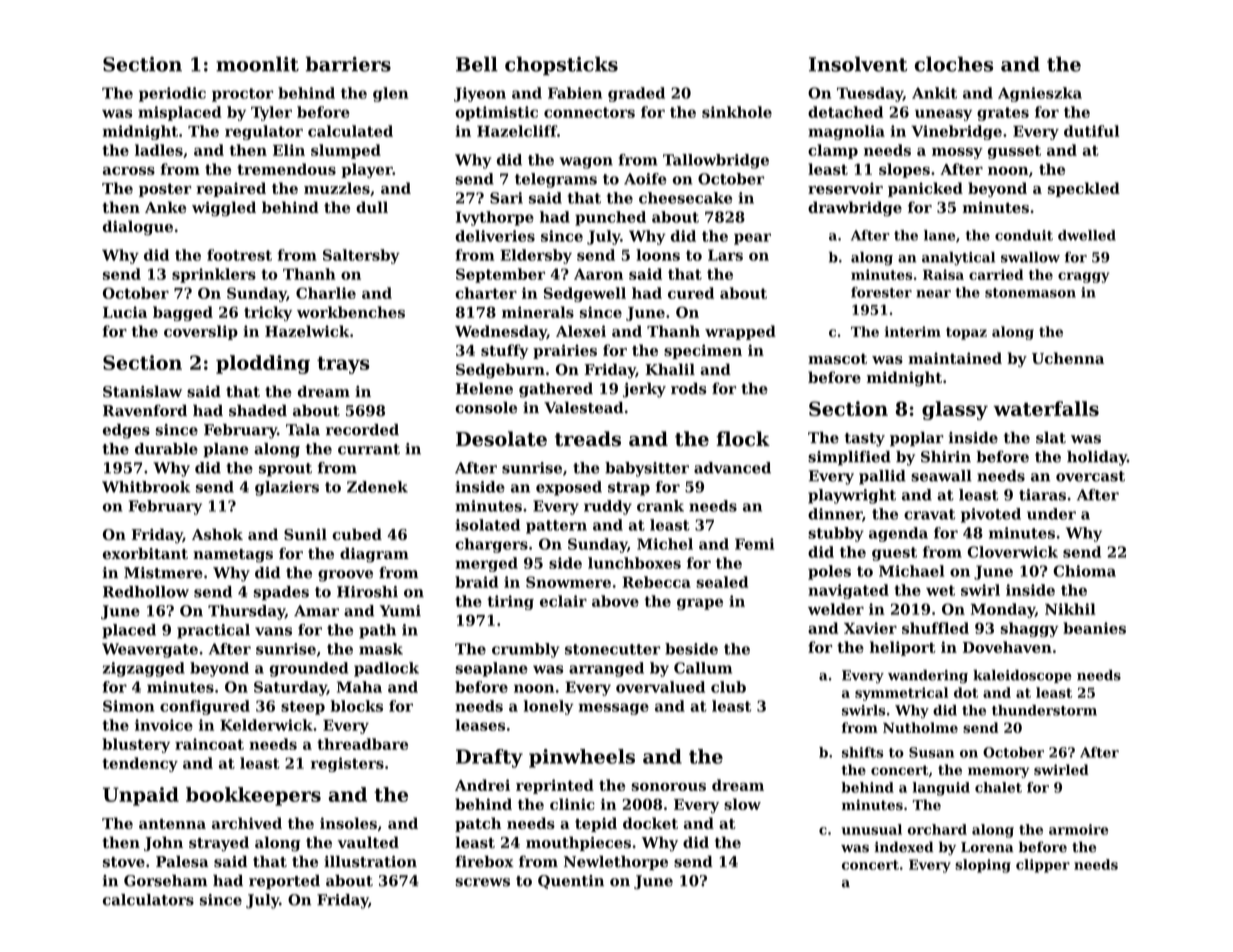  What do you see at coordinates (148, 900) in the screenshot?
I see `calculators` at bounding box center [148, 900].
